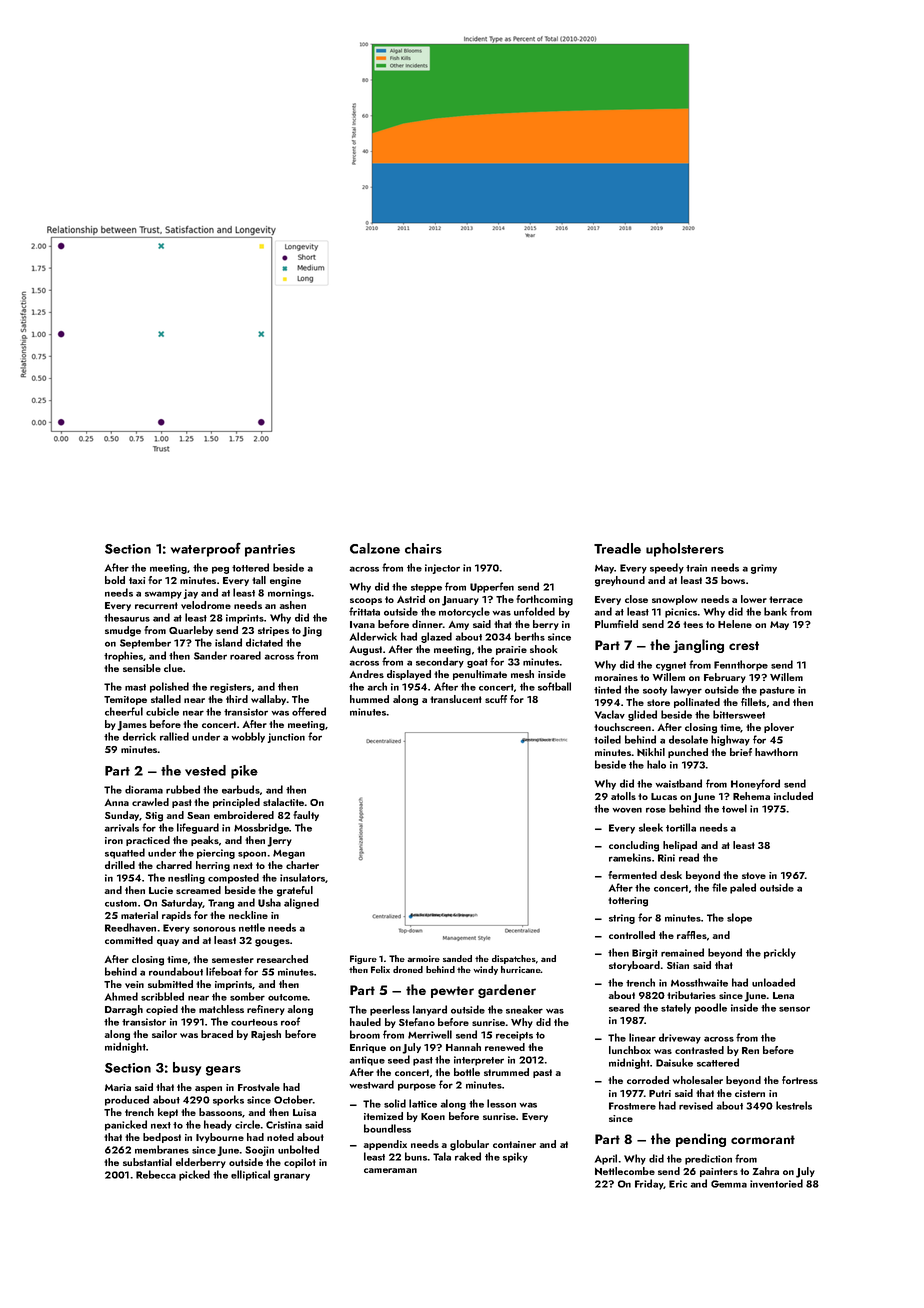  Describe the element at coordinates (147, 1162) in the document. I see `substantial` at that location.
